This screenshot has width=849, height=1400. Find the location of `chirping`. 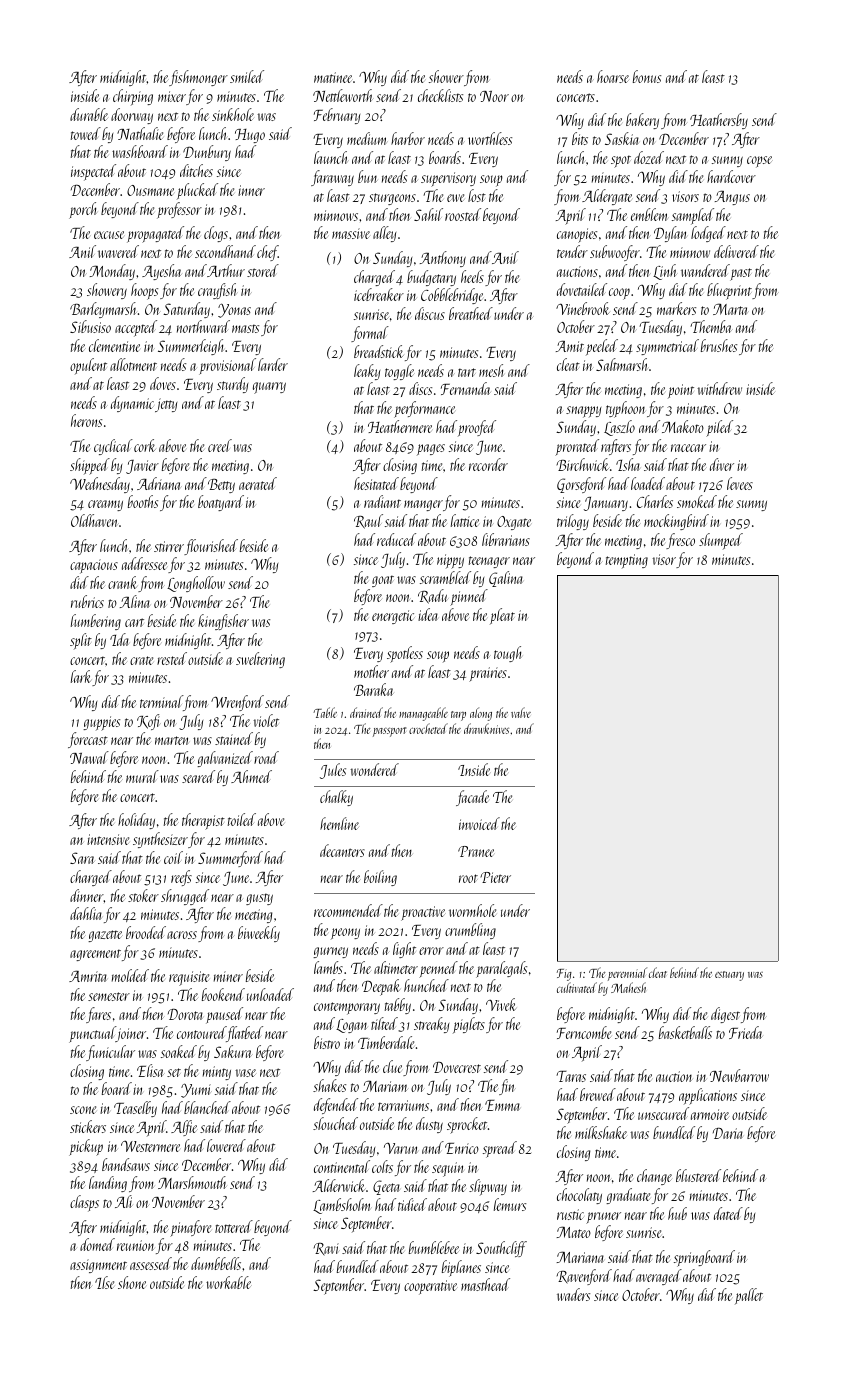

chirping is located at coordinates (133, 97).
